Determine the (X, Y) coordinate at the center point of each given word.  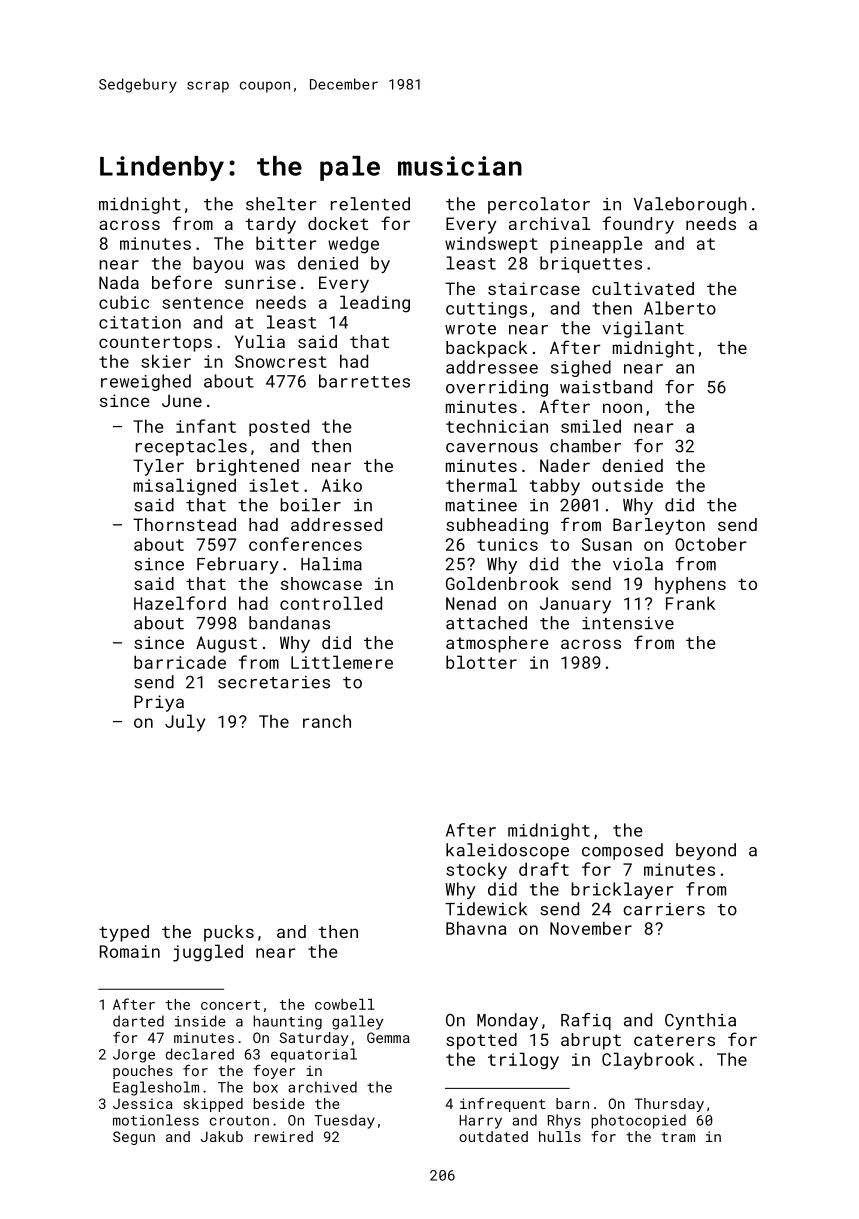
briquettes (591, 264)
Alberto (680, 308)
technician (497, 426)
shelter (281, 204)
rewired (284, 1136)
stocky (476, 871)
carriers (664, 909)
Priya (159, 703)
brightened (248, 467)
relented (370, 204)
